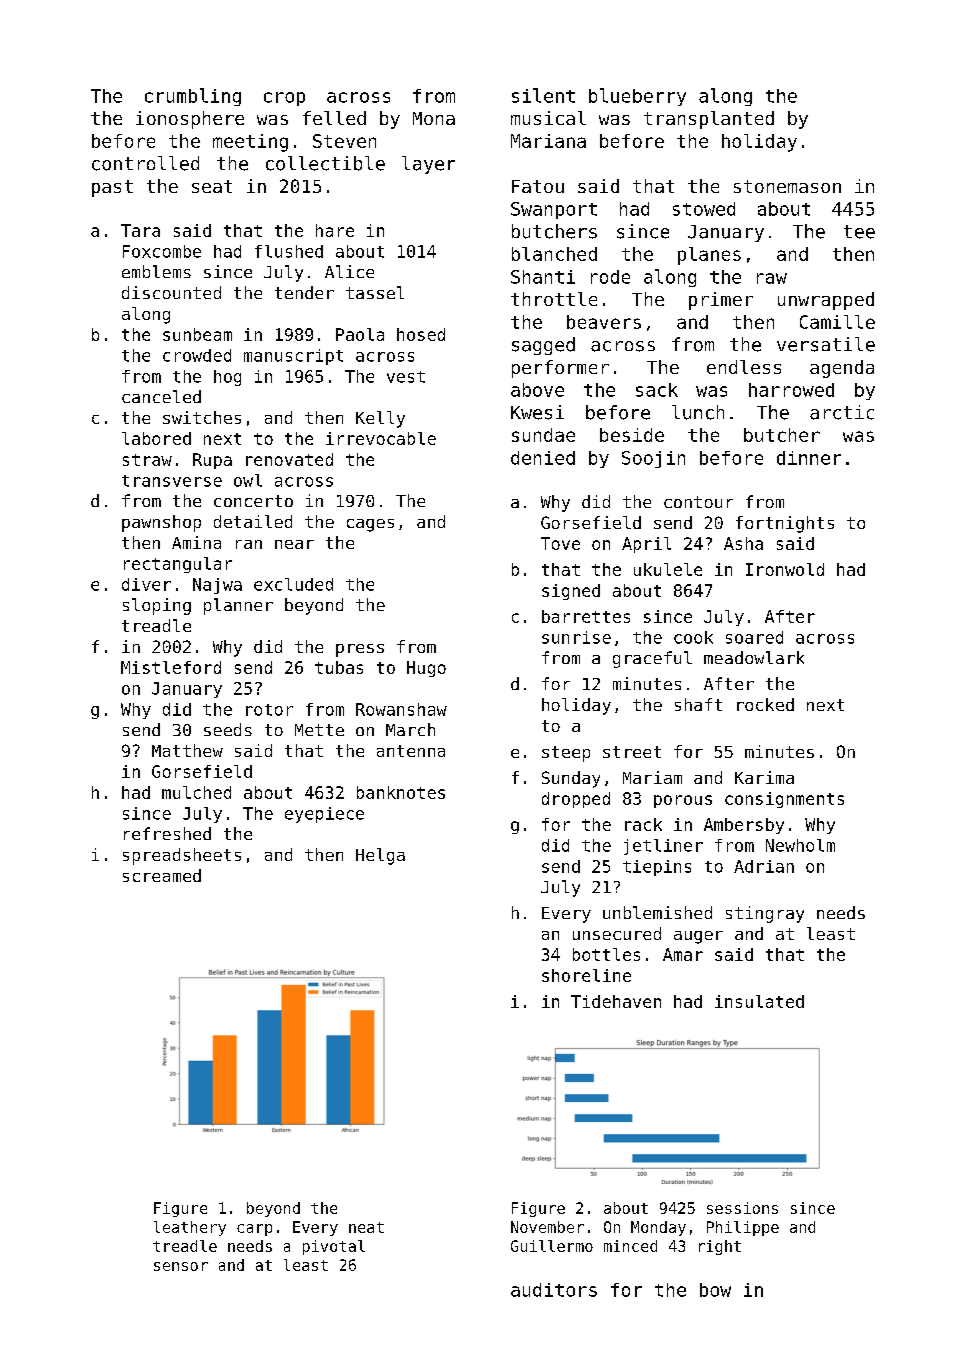 The width and height of the document is (966, 1372). Describe the element at coordinates (552, 1246) in the document. I see `Guillermo` at that location.
